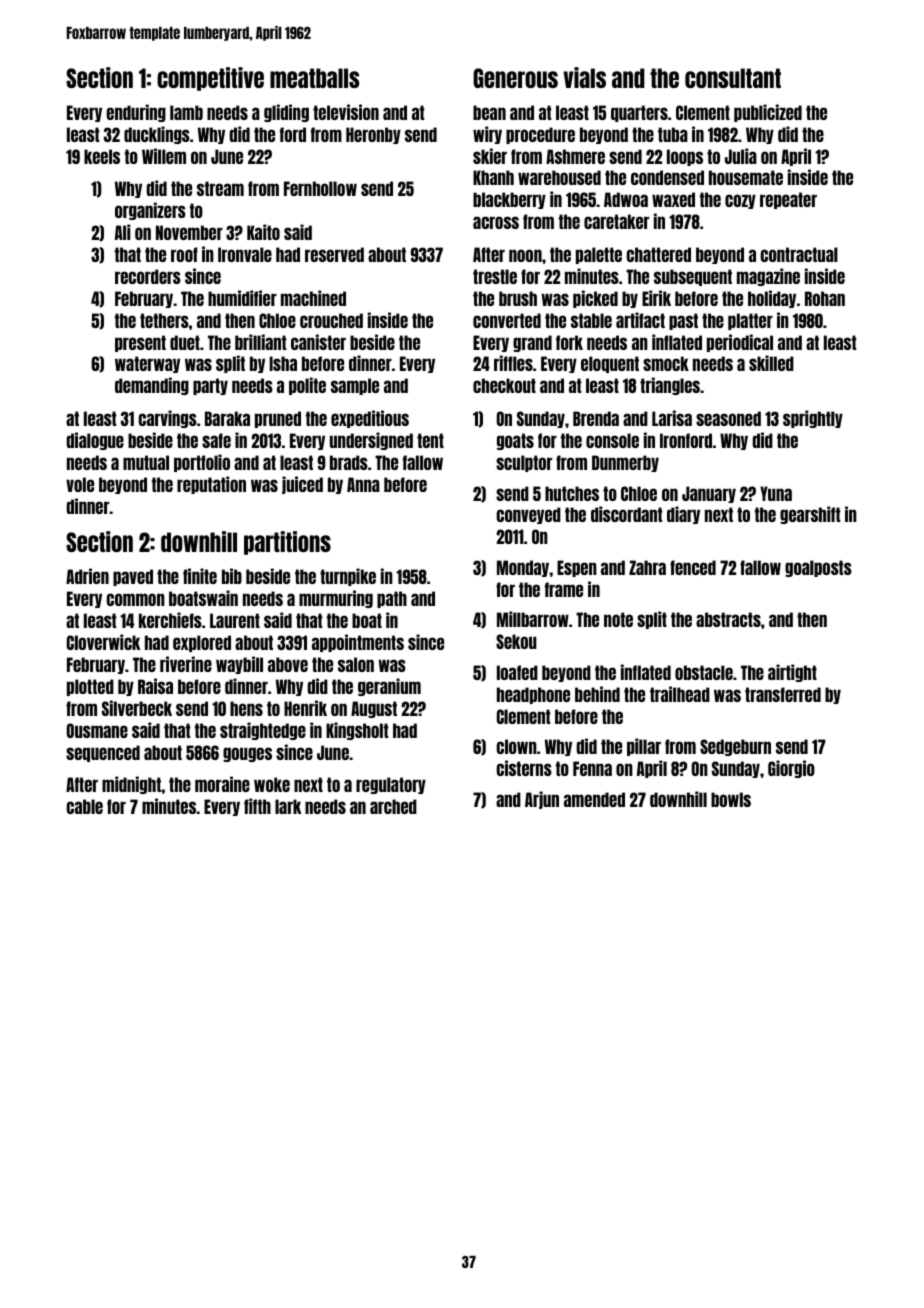 This image has width=924, height=1308. I want to click on straightedge, so click(263, 731).
